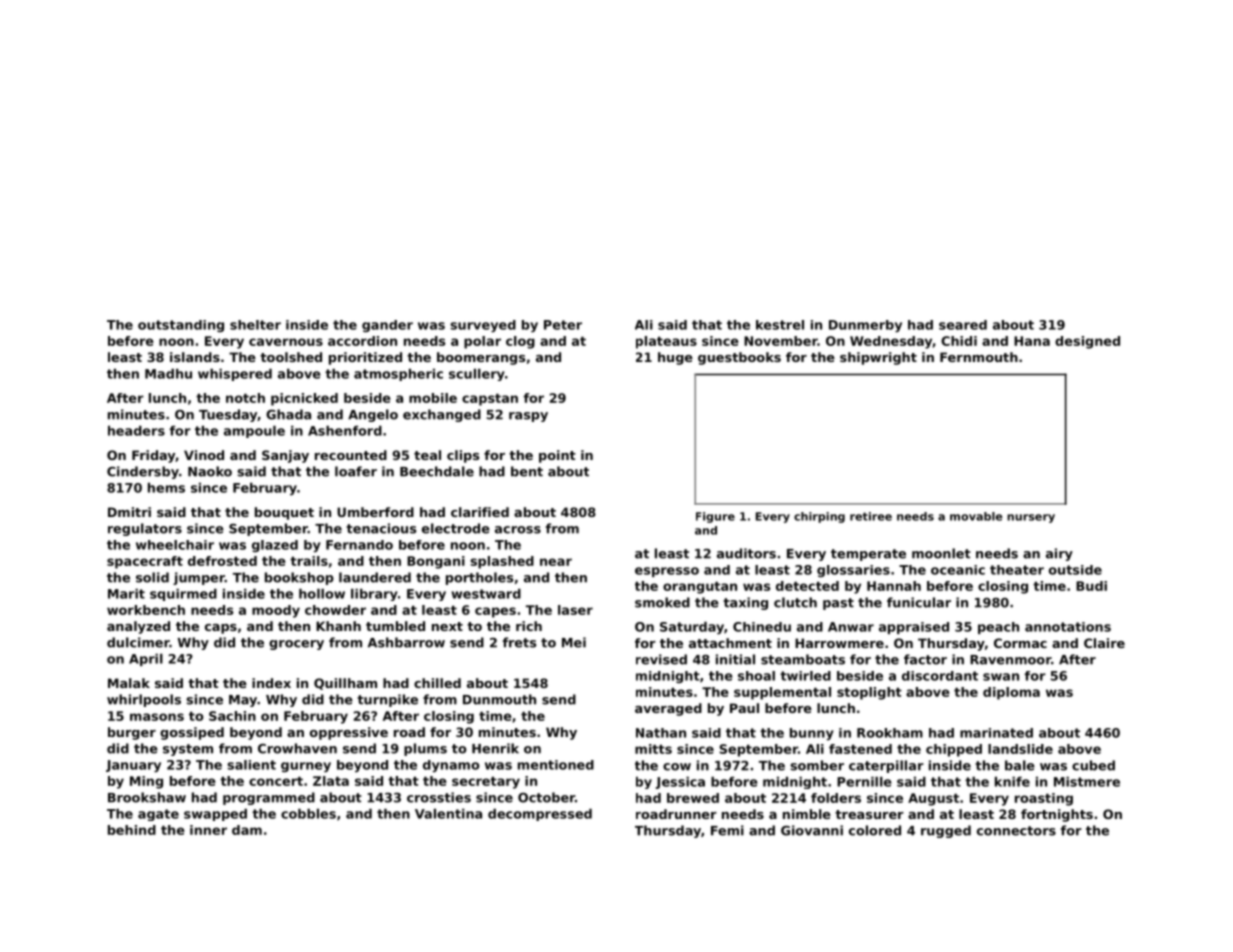  What do you see at coordinates (575, 610) in the screenshot?
I see `laser` at bounding box center [575, 610].
